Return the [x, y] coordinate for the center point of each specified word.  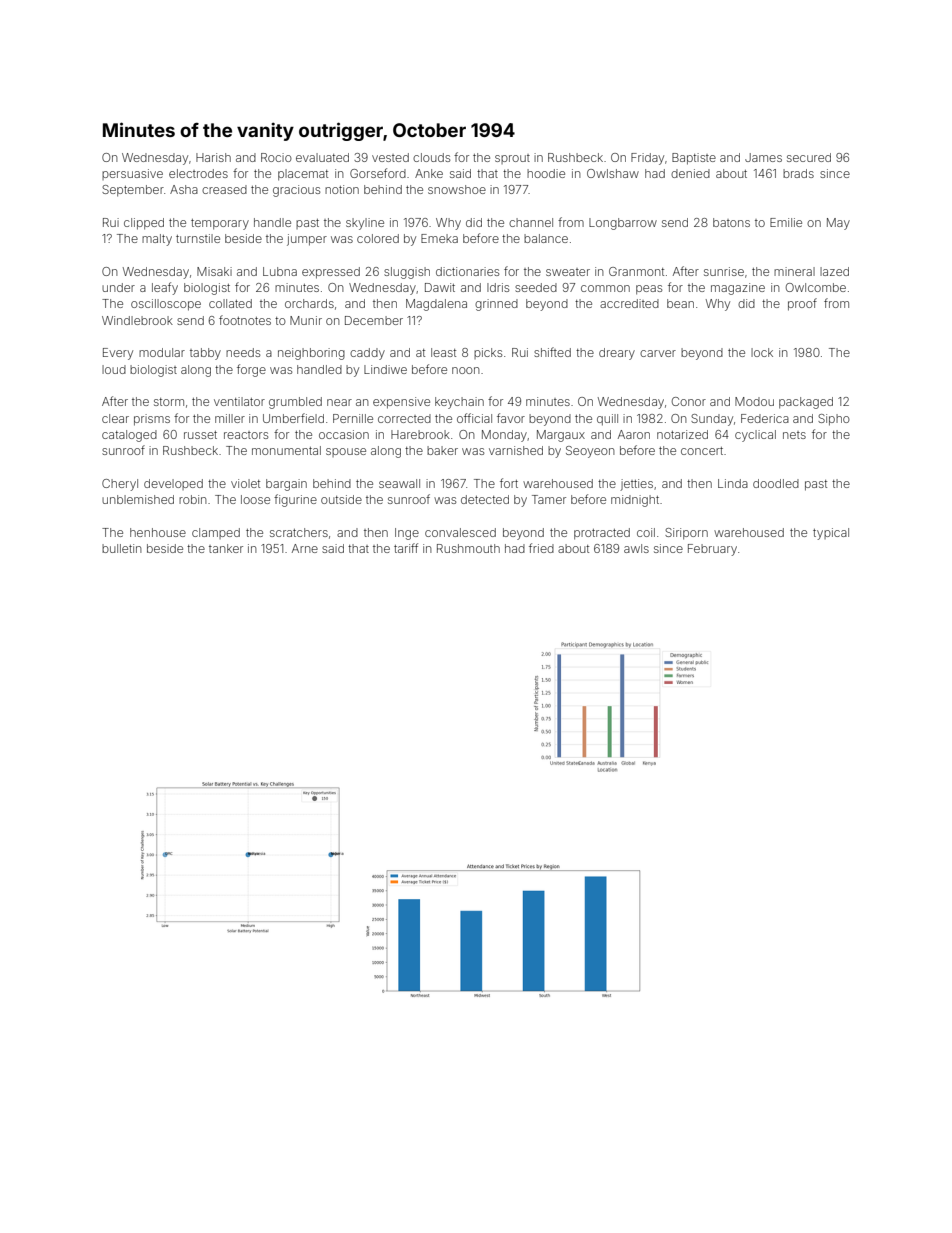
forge [251, 370]
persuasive [132, 174]
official [474, 418]
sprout [512, 159]
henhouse [158, 532]
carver [658, 353]
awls [636, 548]
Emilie [786, 222]
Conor [689, 401]
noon [466, 370]
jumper [307, 240]
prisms [152, 420]
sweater [568, 272]
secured [809, 157]
